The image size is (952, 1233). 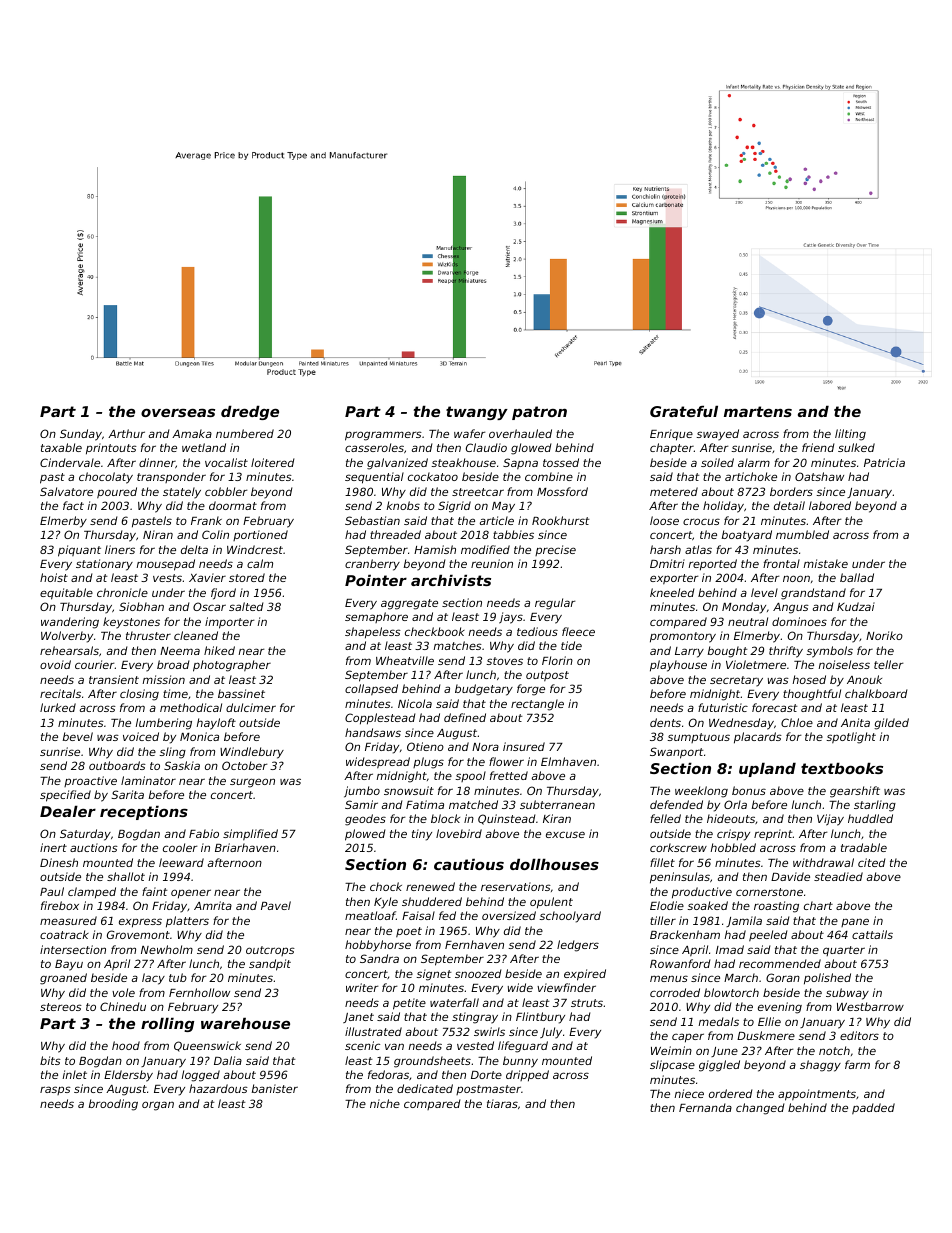 I want to click on textbooks, so click(x=842, y=768).
